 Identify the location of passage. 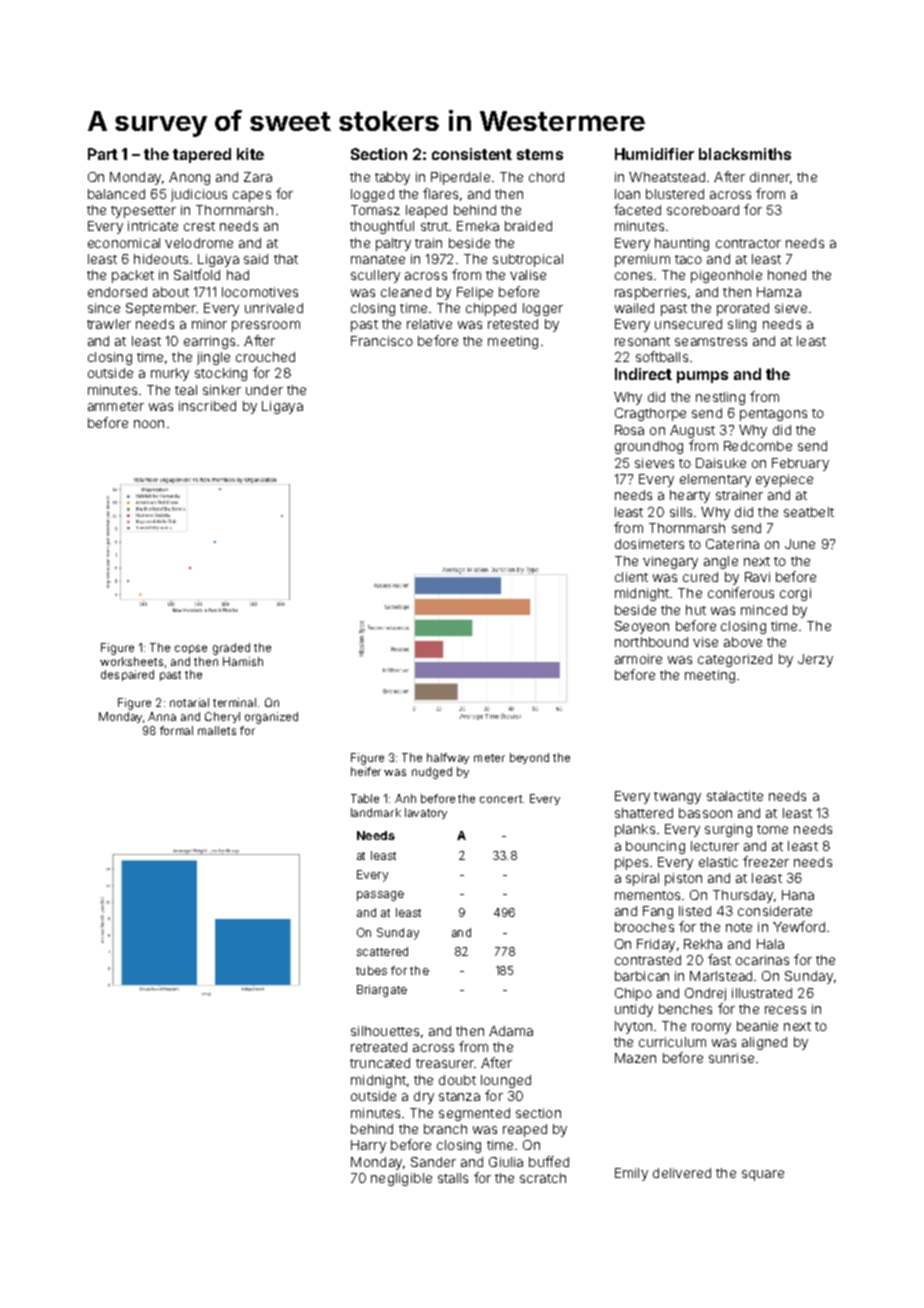
(380, 896).
